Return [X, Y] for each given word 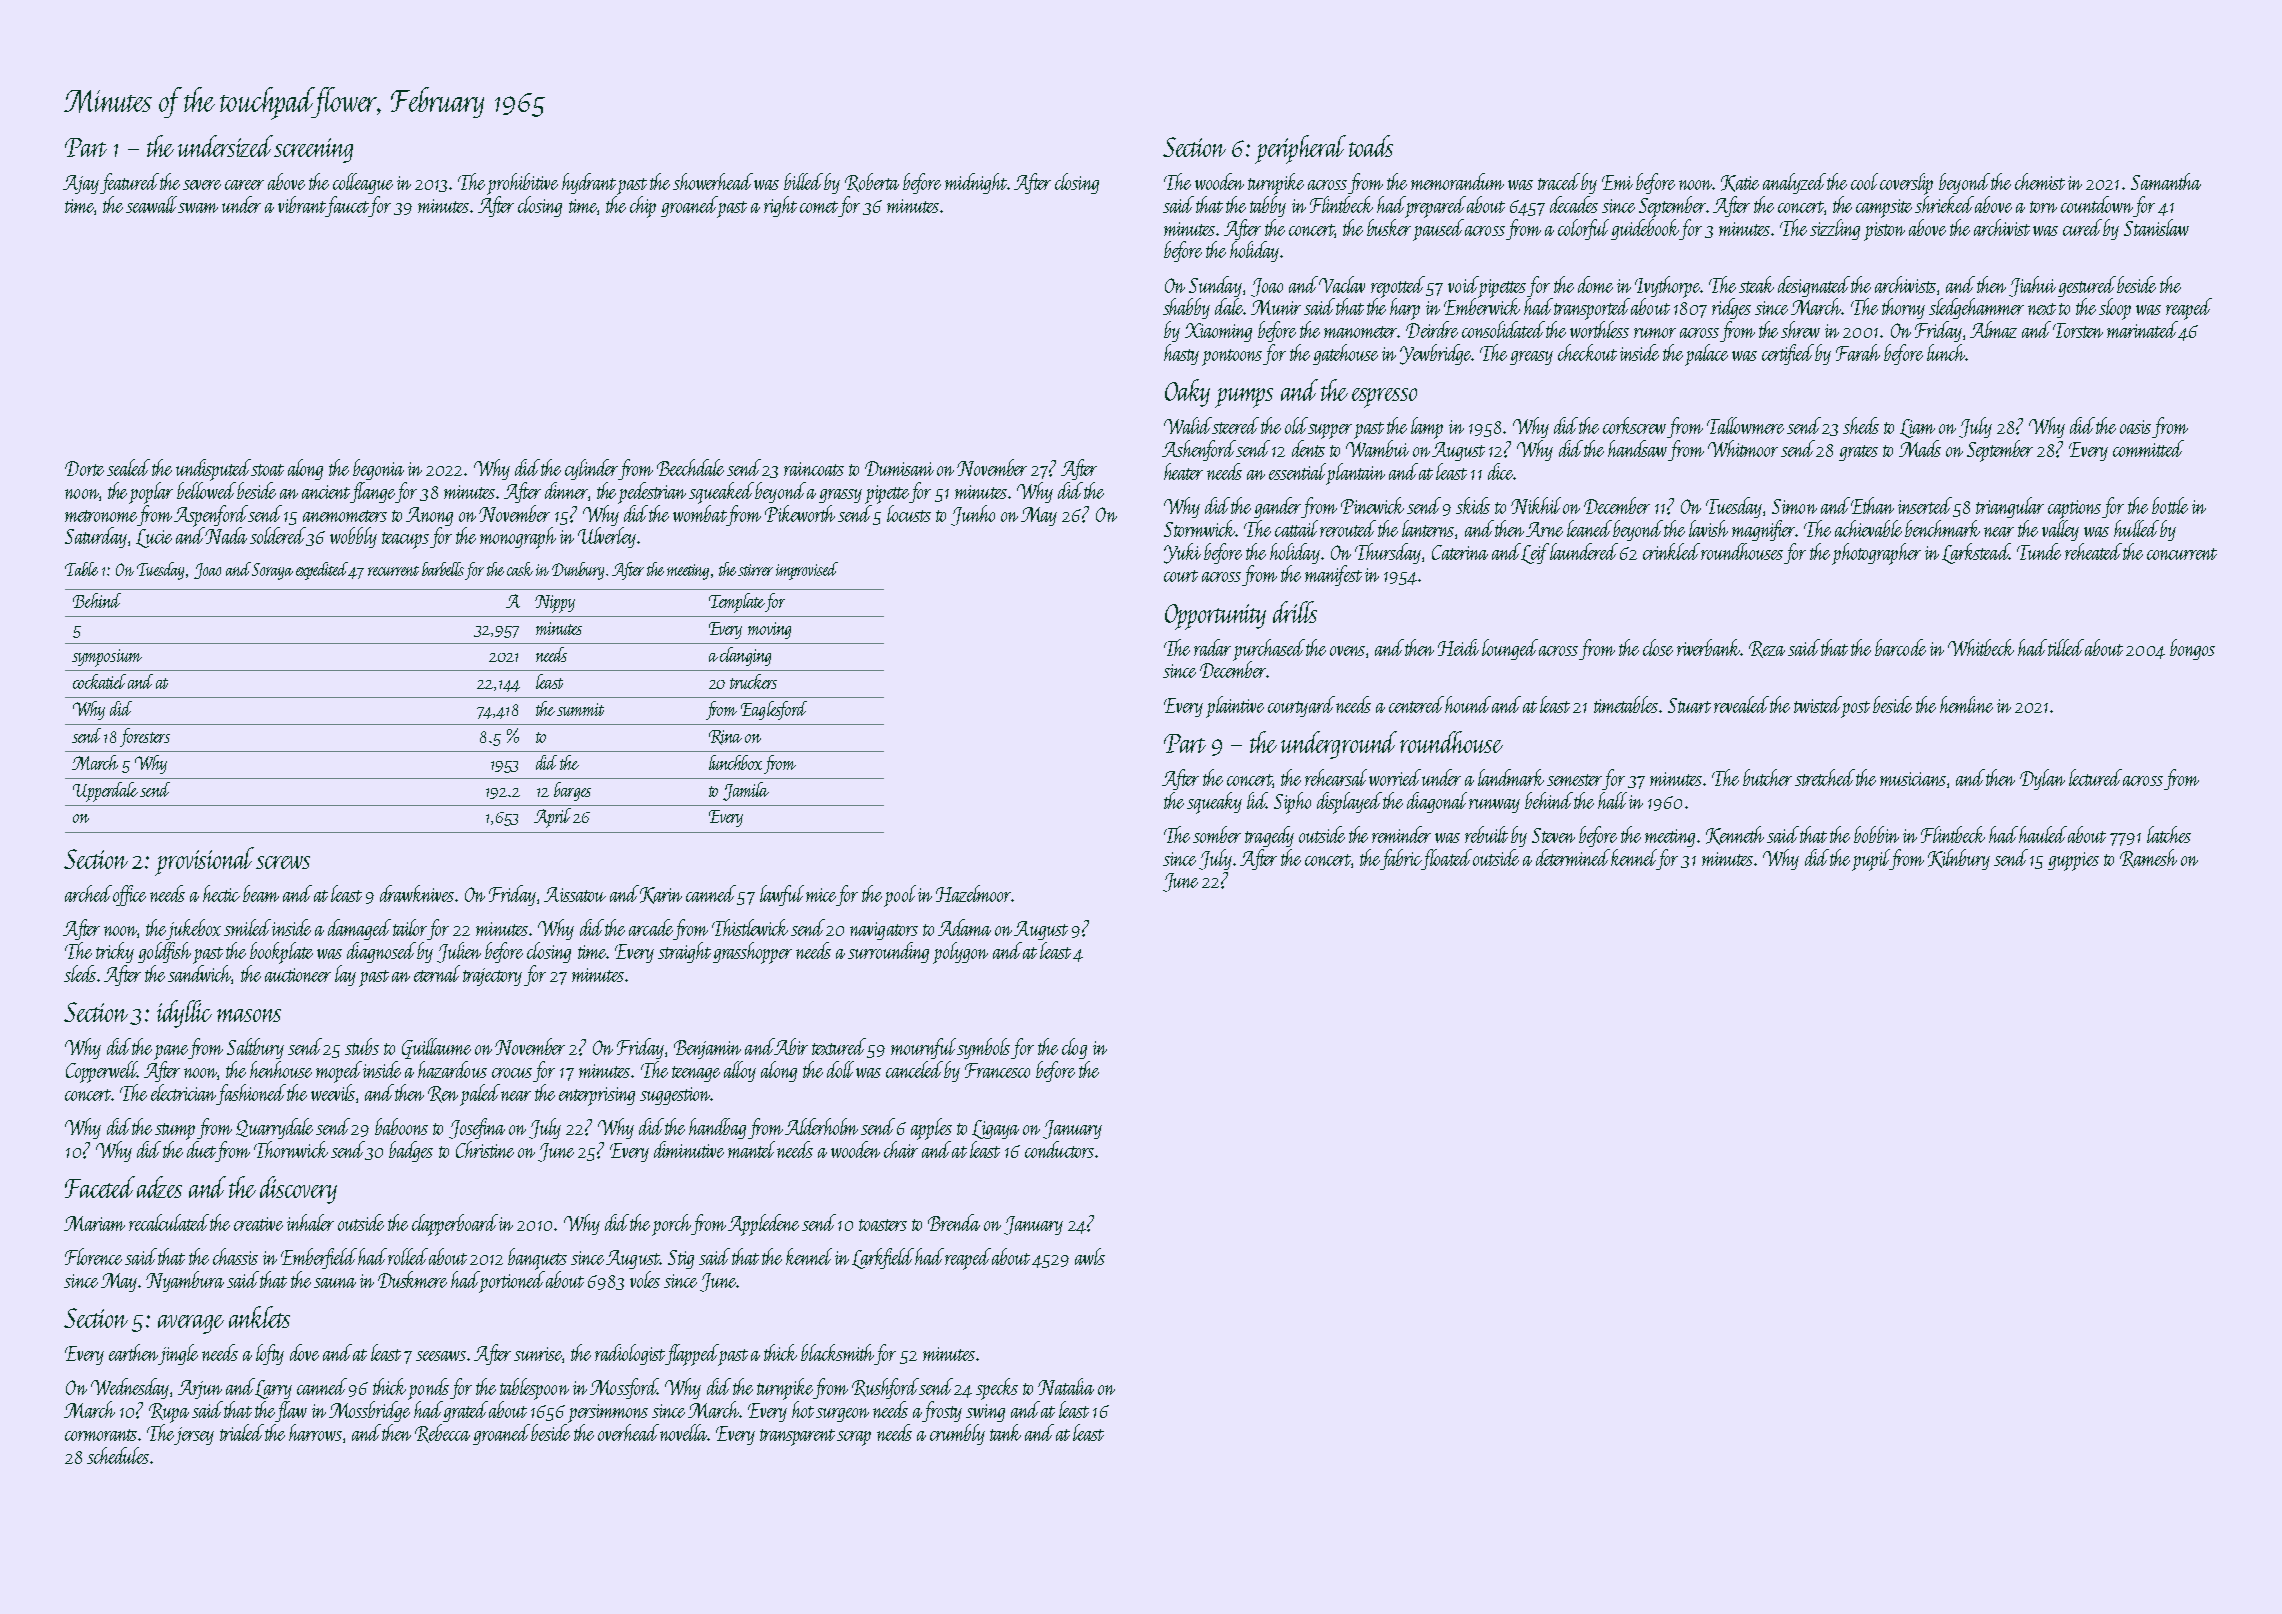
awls [1090, 1256]
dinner [566, 490]
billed [803, 181]
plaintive [1235, 707]
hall [1612, 800]
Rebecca [442, 1433]
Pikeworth [800, 513]
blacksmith [837, 1352]
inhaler [310, 1222]
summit [580, 709]
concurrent [2182, 554]
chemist [2040, 181]
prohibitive [522, 184]
